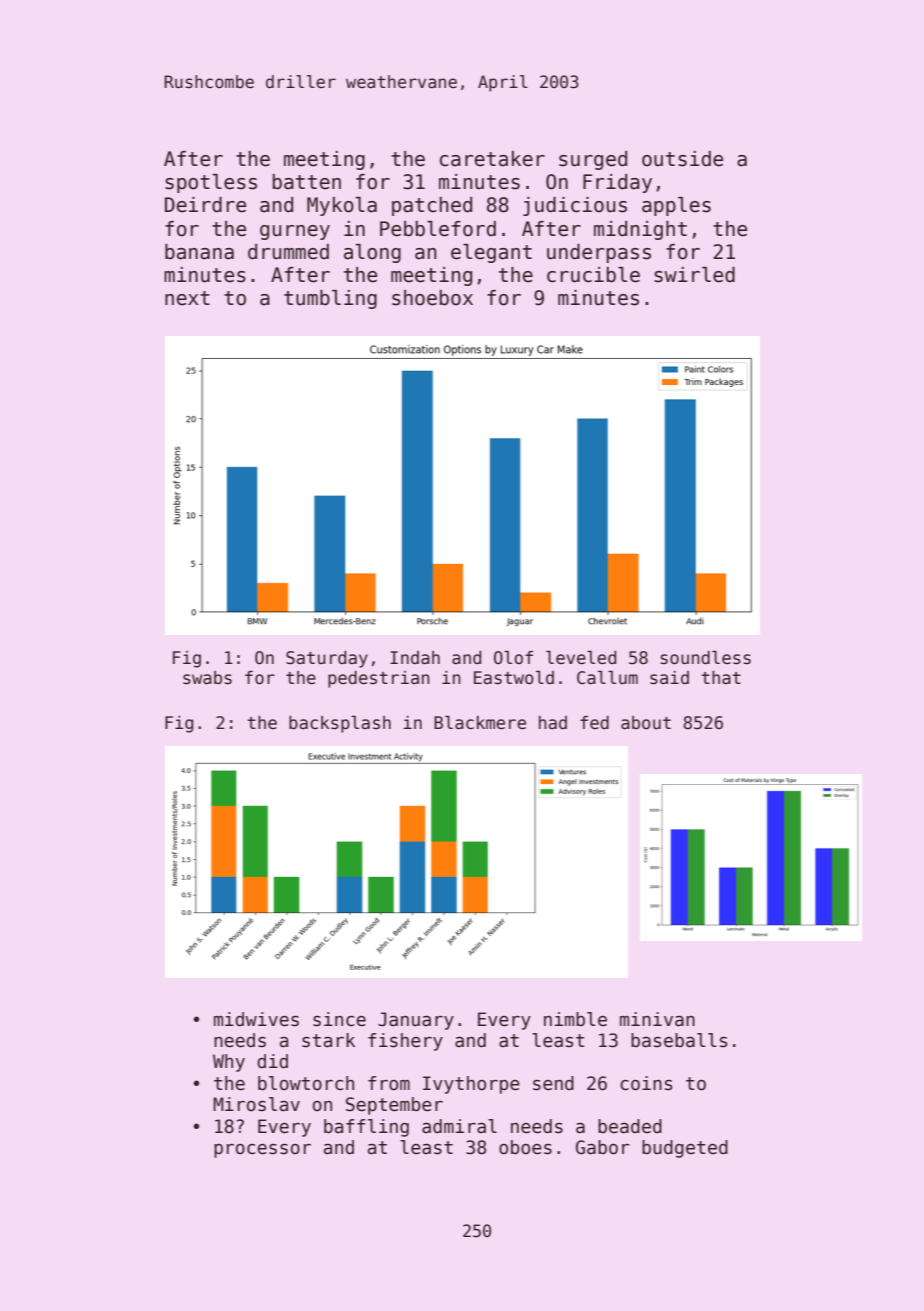 Image resolution: width=924 pixels, height=1311 pixels. What do you see at coordinates (211, 183) in the screenshot?
I see `spotless` at bounding box center [211, 183].
